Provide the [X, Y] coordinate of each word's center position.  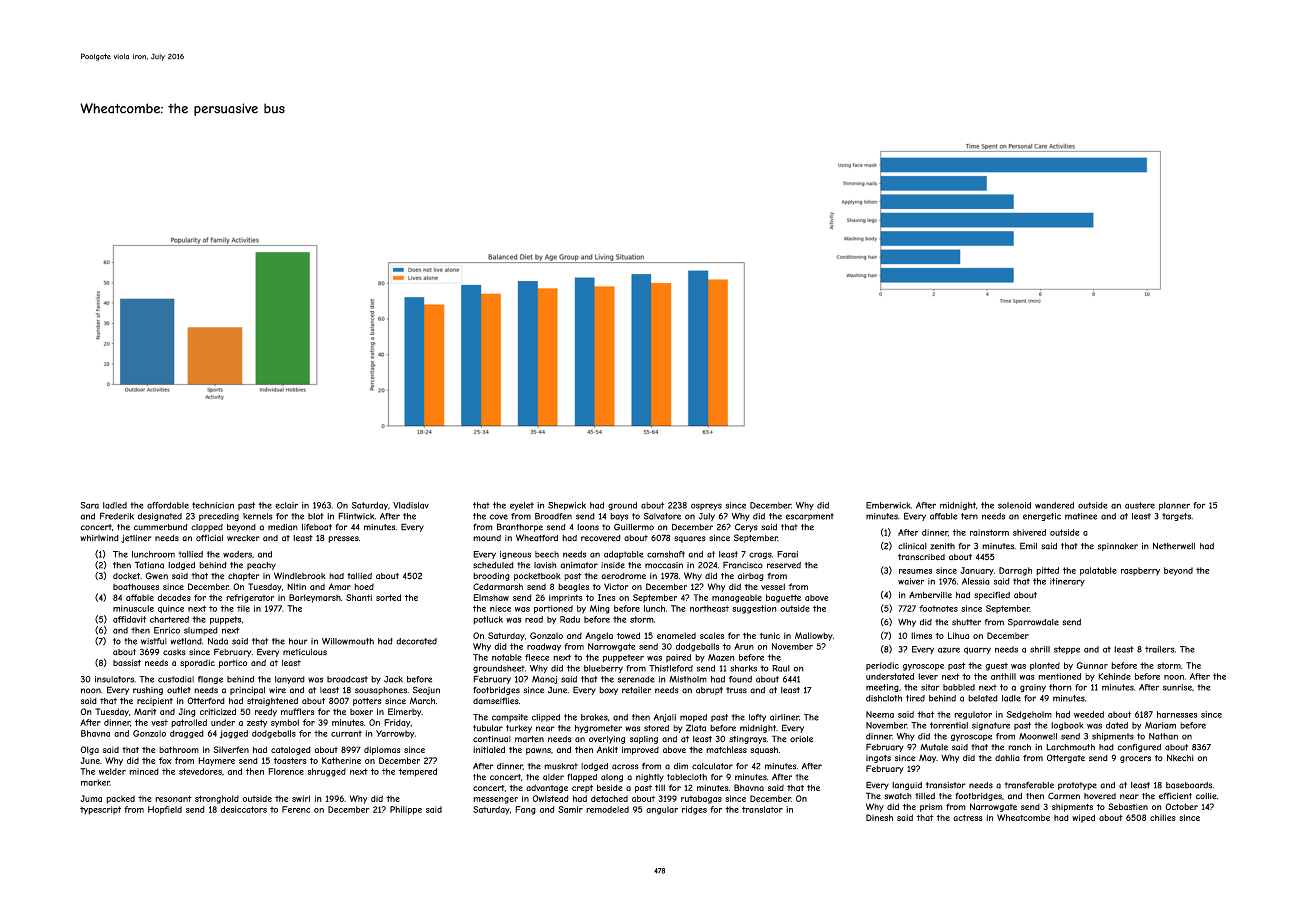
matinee [1081, 516]
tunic [769, 635]
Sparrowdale [1033, 622]
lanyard [290, 680]
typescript [100, 810]
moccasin [664, 565]
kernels [257, 516]
